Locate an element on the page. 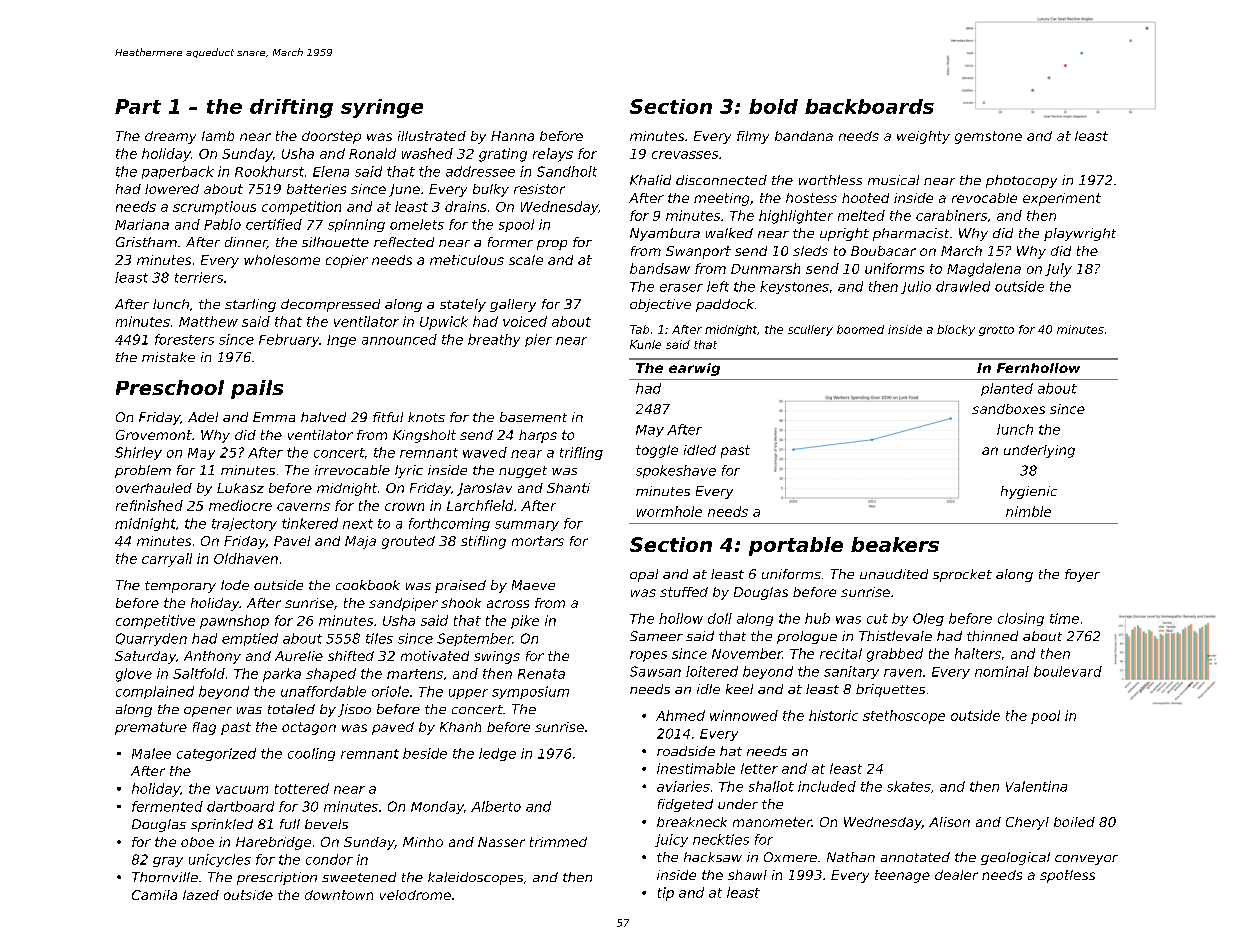 The image size is (1233, 952). drifting is located at coordinates (291, 108).
